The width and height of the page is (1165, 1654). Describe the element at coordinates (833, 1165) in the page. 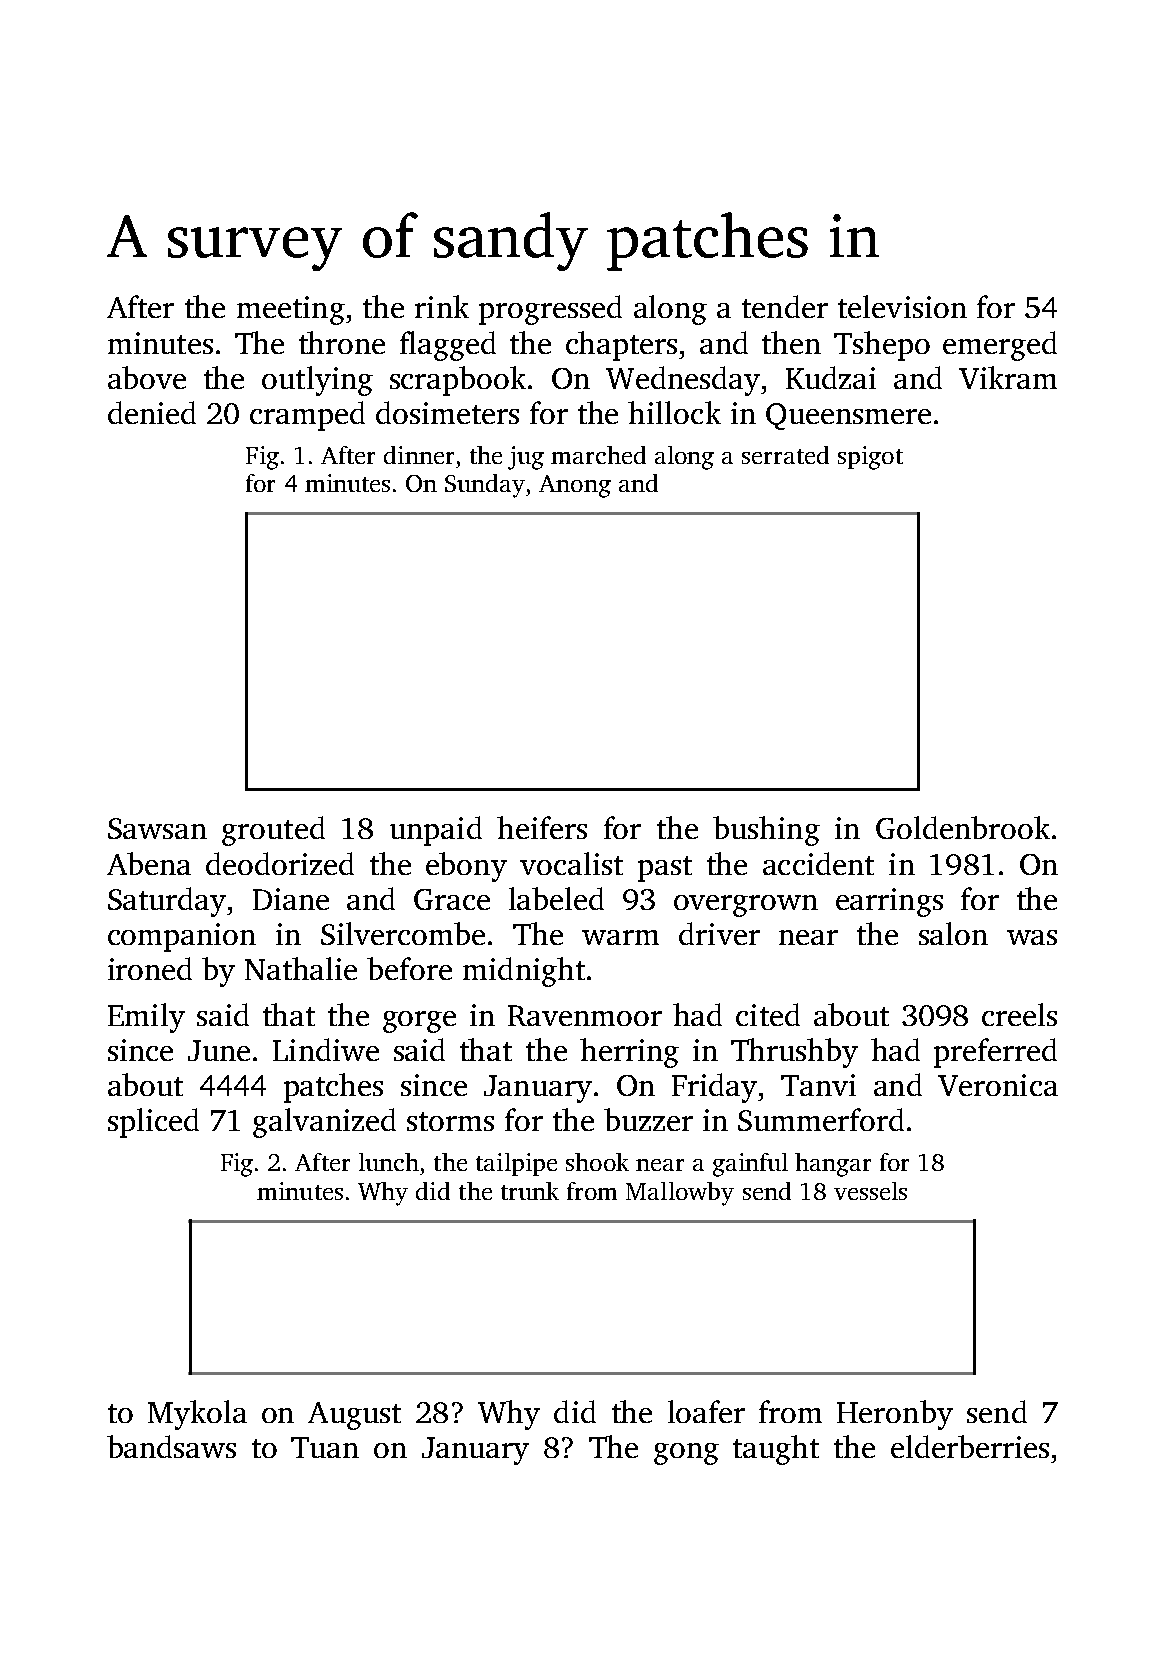

I see `hangar` at that location.
